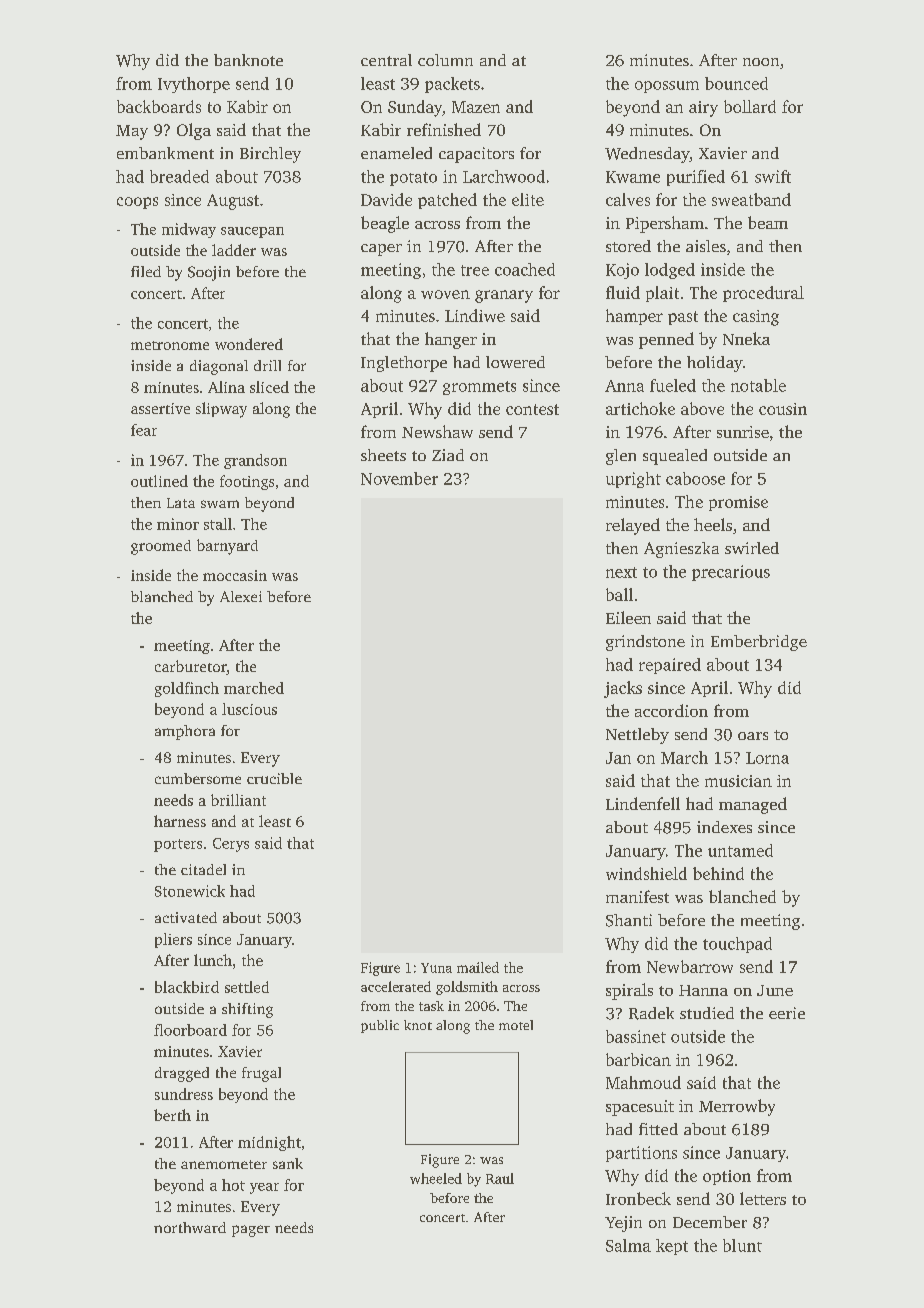 The width and height of the screenshot is (924, 1308). What do you see at coordinates (637, 736) in the screenshot?
I see `Nettleby` at bounding box center [637, 736].
